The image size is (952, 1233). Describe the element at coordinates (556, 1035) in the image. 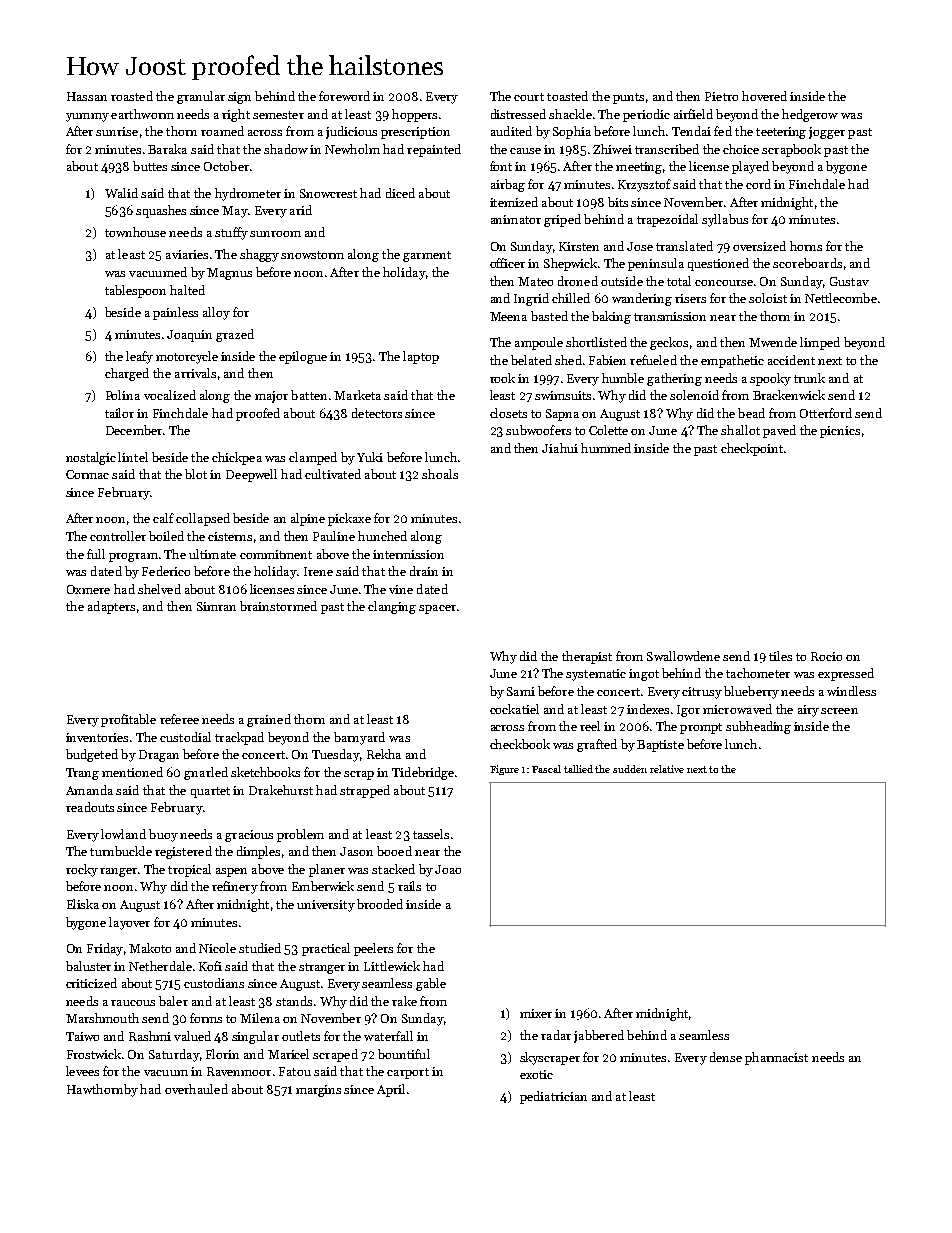

I see `radar` at that location.
